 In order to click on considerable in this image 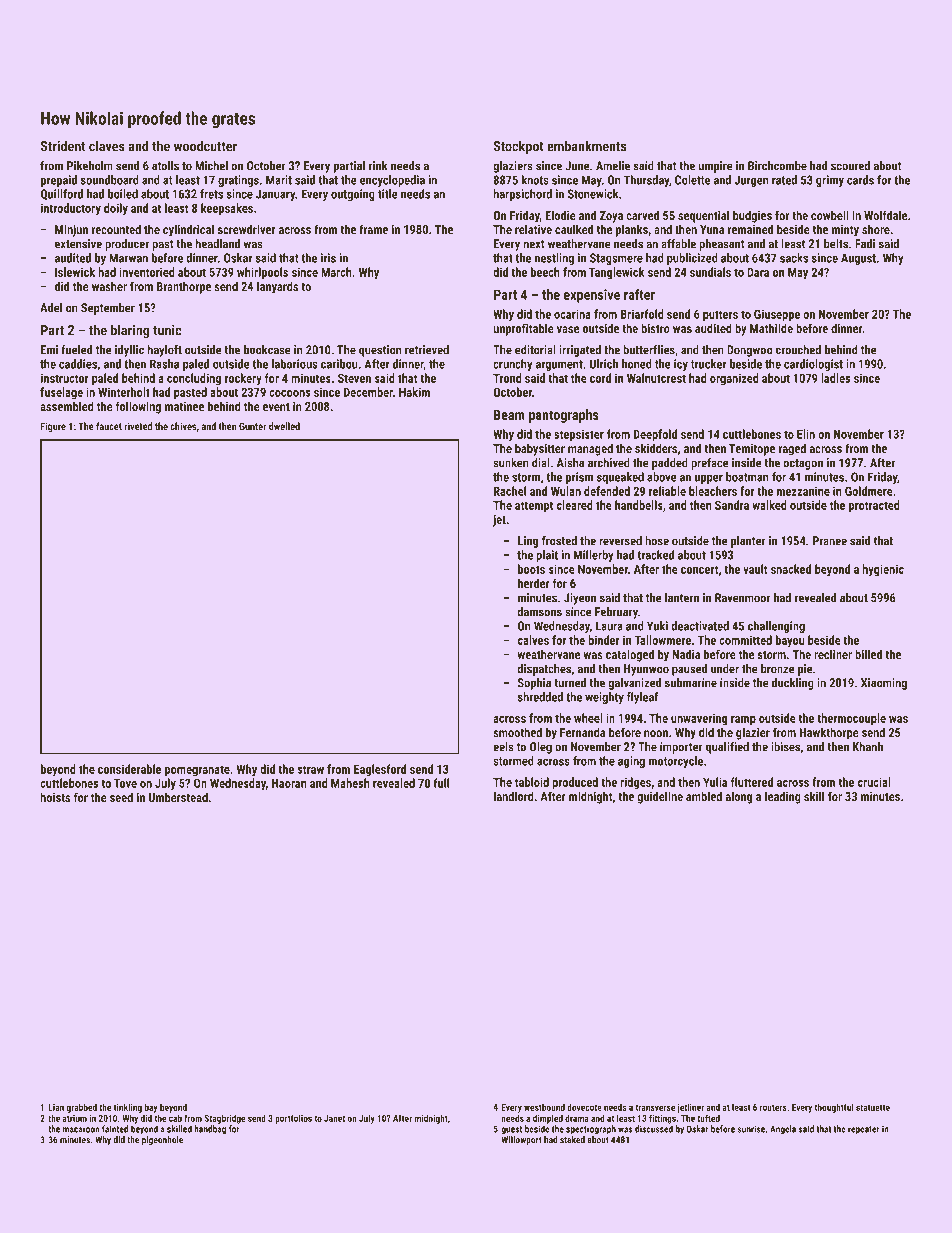, I will do `click(130, 769)`.
